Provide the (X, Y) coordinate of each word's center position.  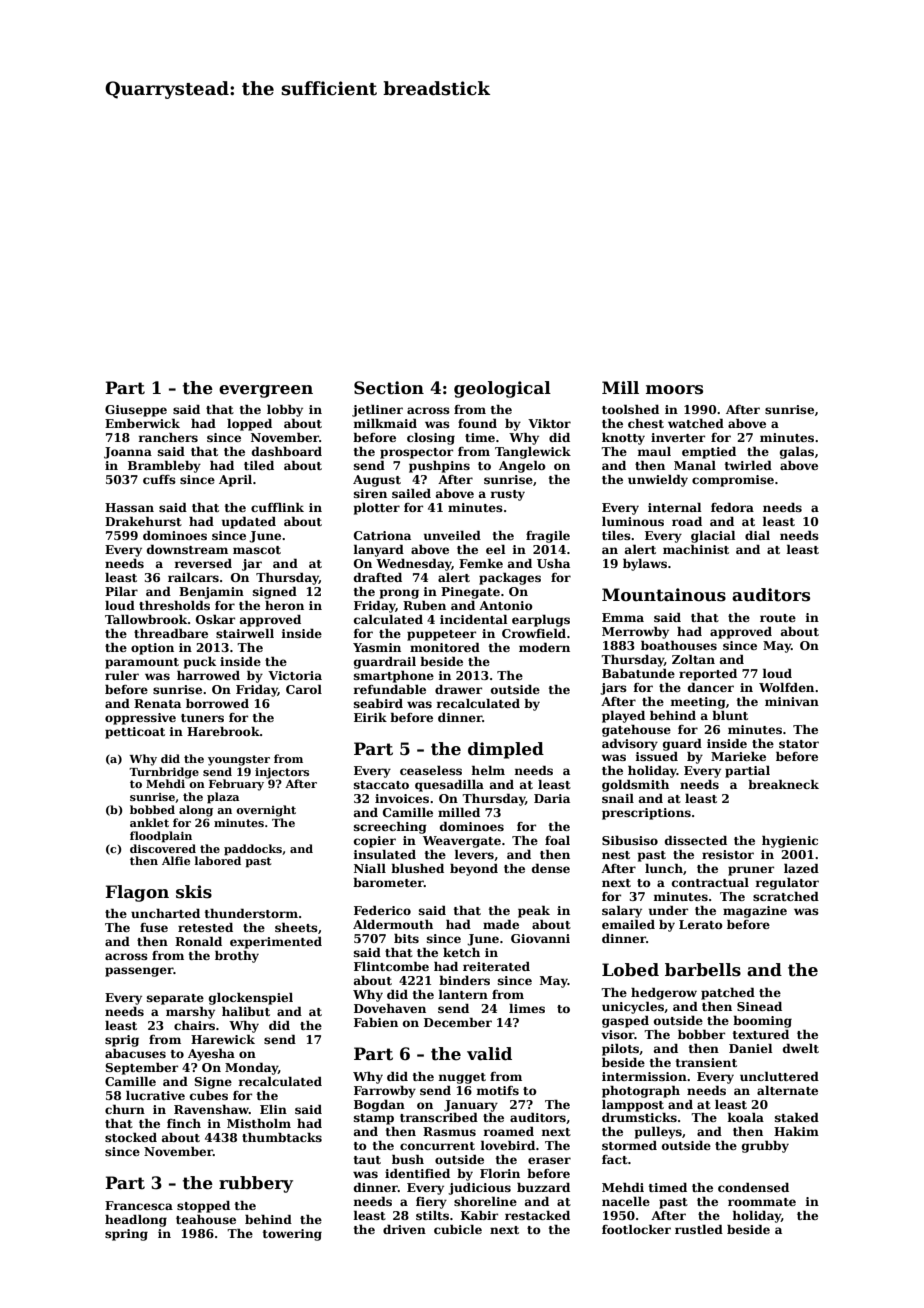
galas (797, 452)
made (501, 924)
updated (249, 522)
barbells (703, 970)
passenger (139, 972)
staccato (381, 785)
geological (502, 389)
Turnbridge (164, 773)
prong (399, 594)
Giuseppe (136, 411)
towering (292, 1235)
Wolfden (786, 687)
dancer (711, 687)
